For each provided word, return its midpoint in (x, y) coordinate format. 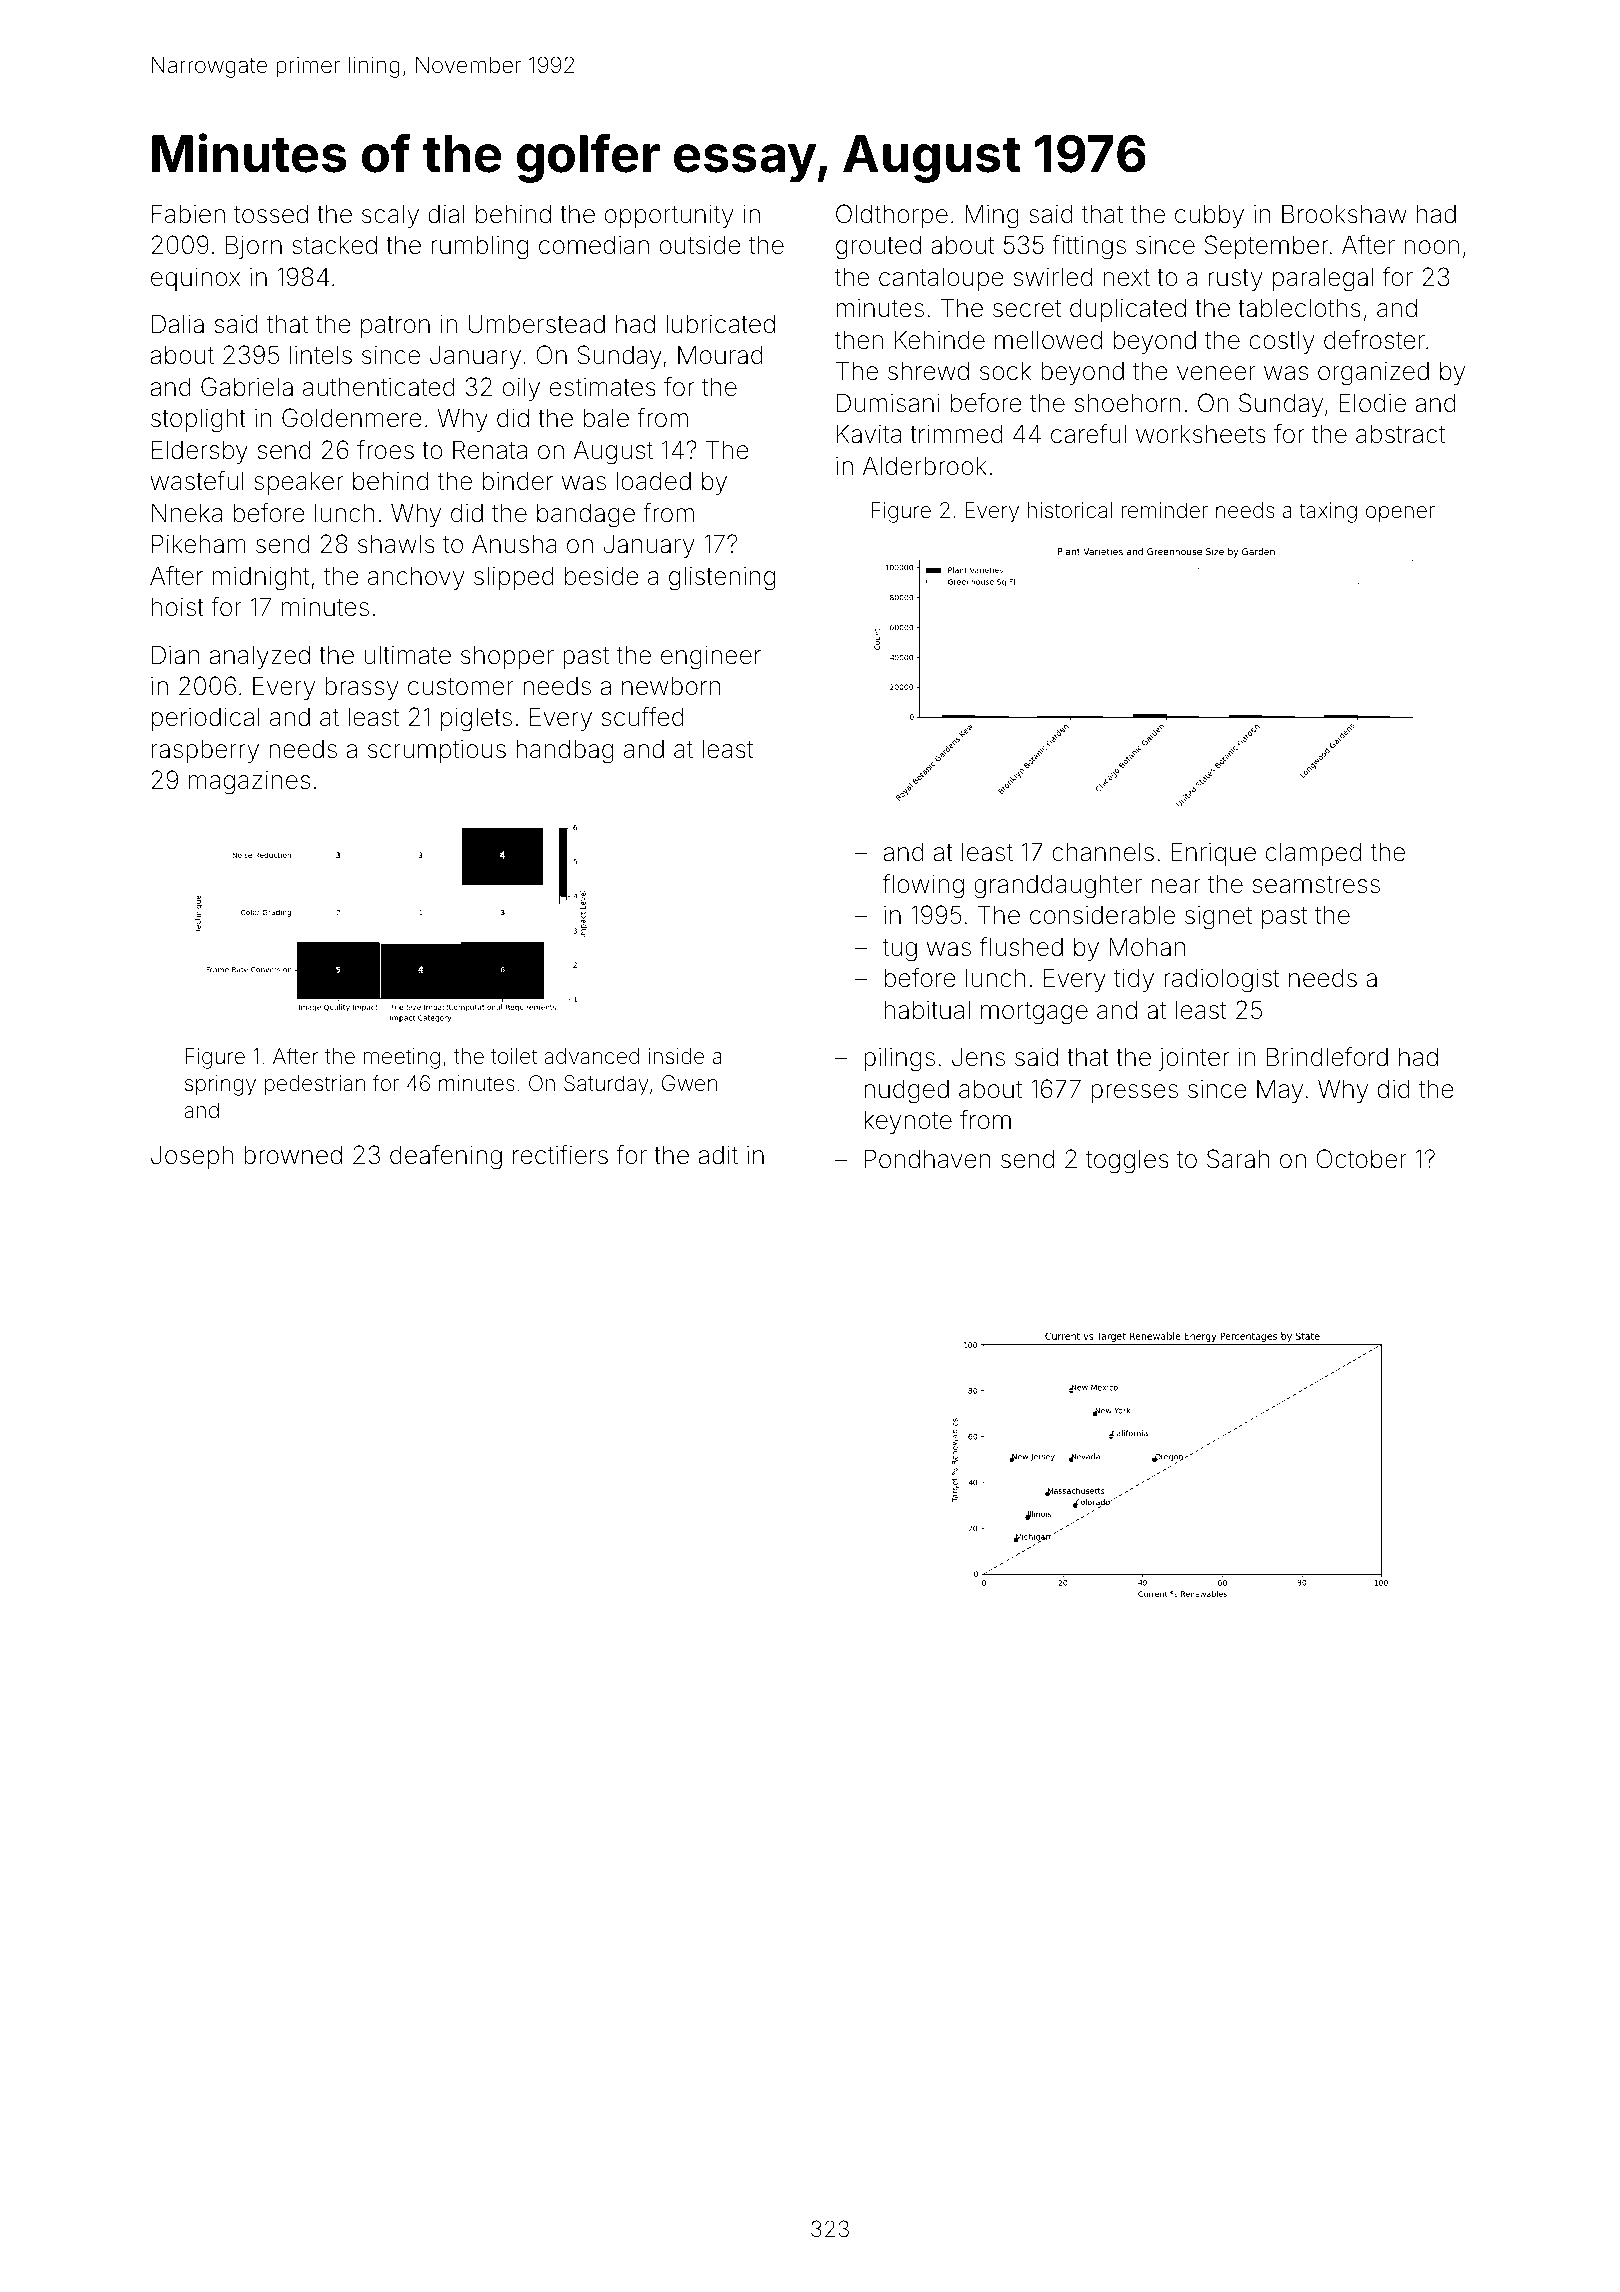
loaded (654, 481)
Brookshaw (1344, 214)
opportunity (669, 216)
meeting (402, 1058)
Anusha (514, 544)
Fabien (188, 214)
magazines (249, 783)
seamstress (1316, 885)
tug (899, 950)
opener (1400, 514)
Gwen (689, 1083)
